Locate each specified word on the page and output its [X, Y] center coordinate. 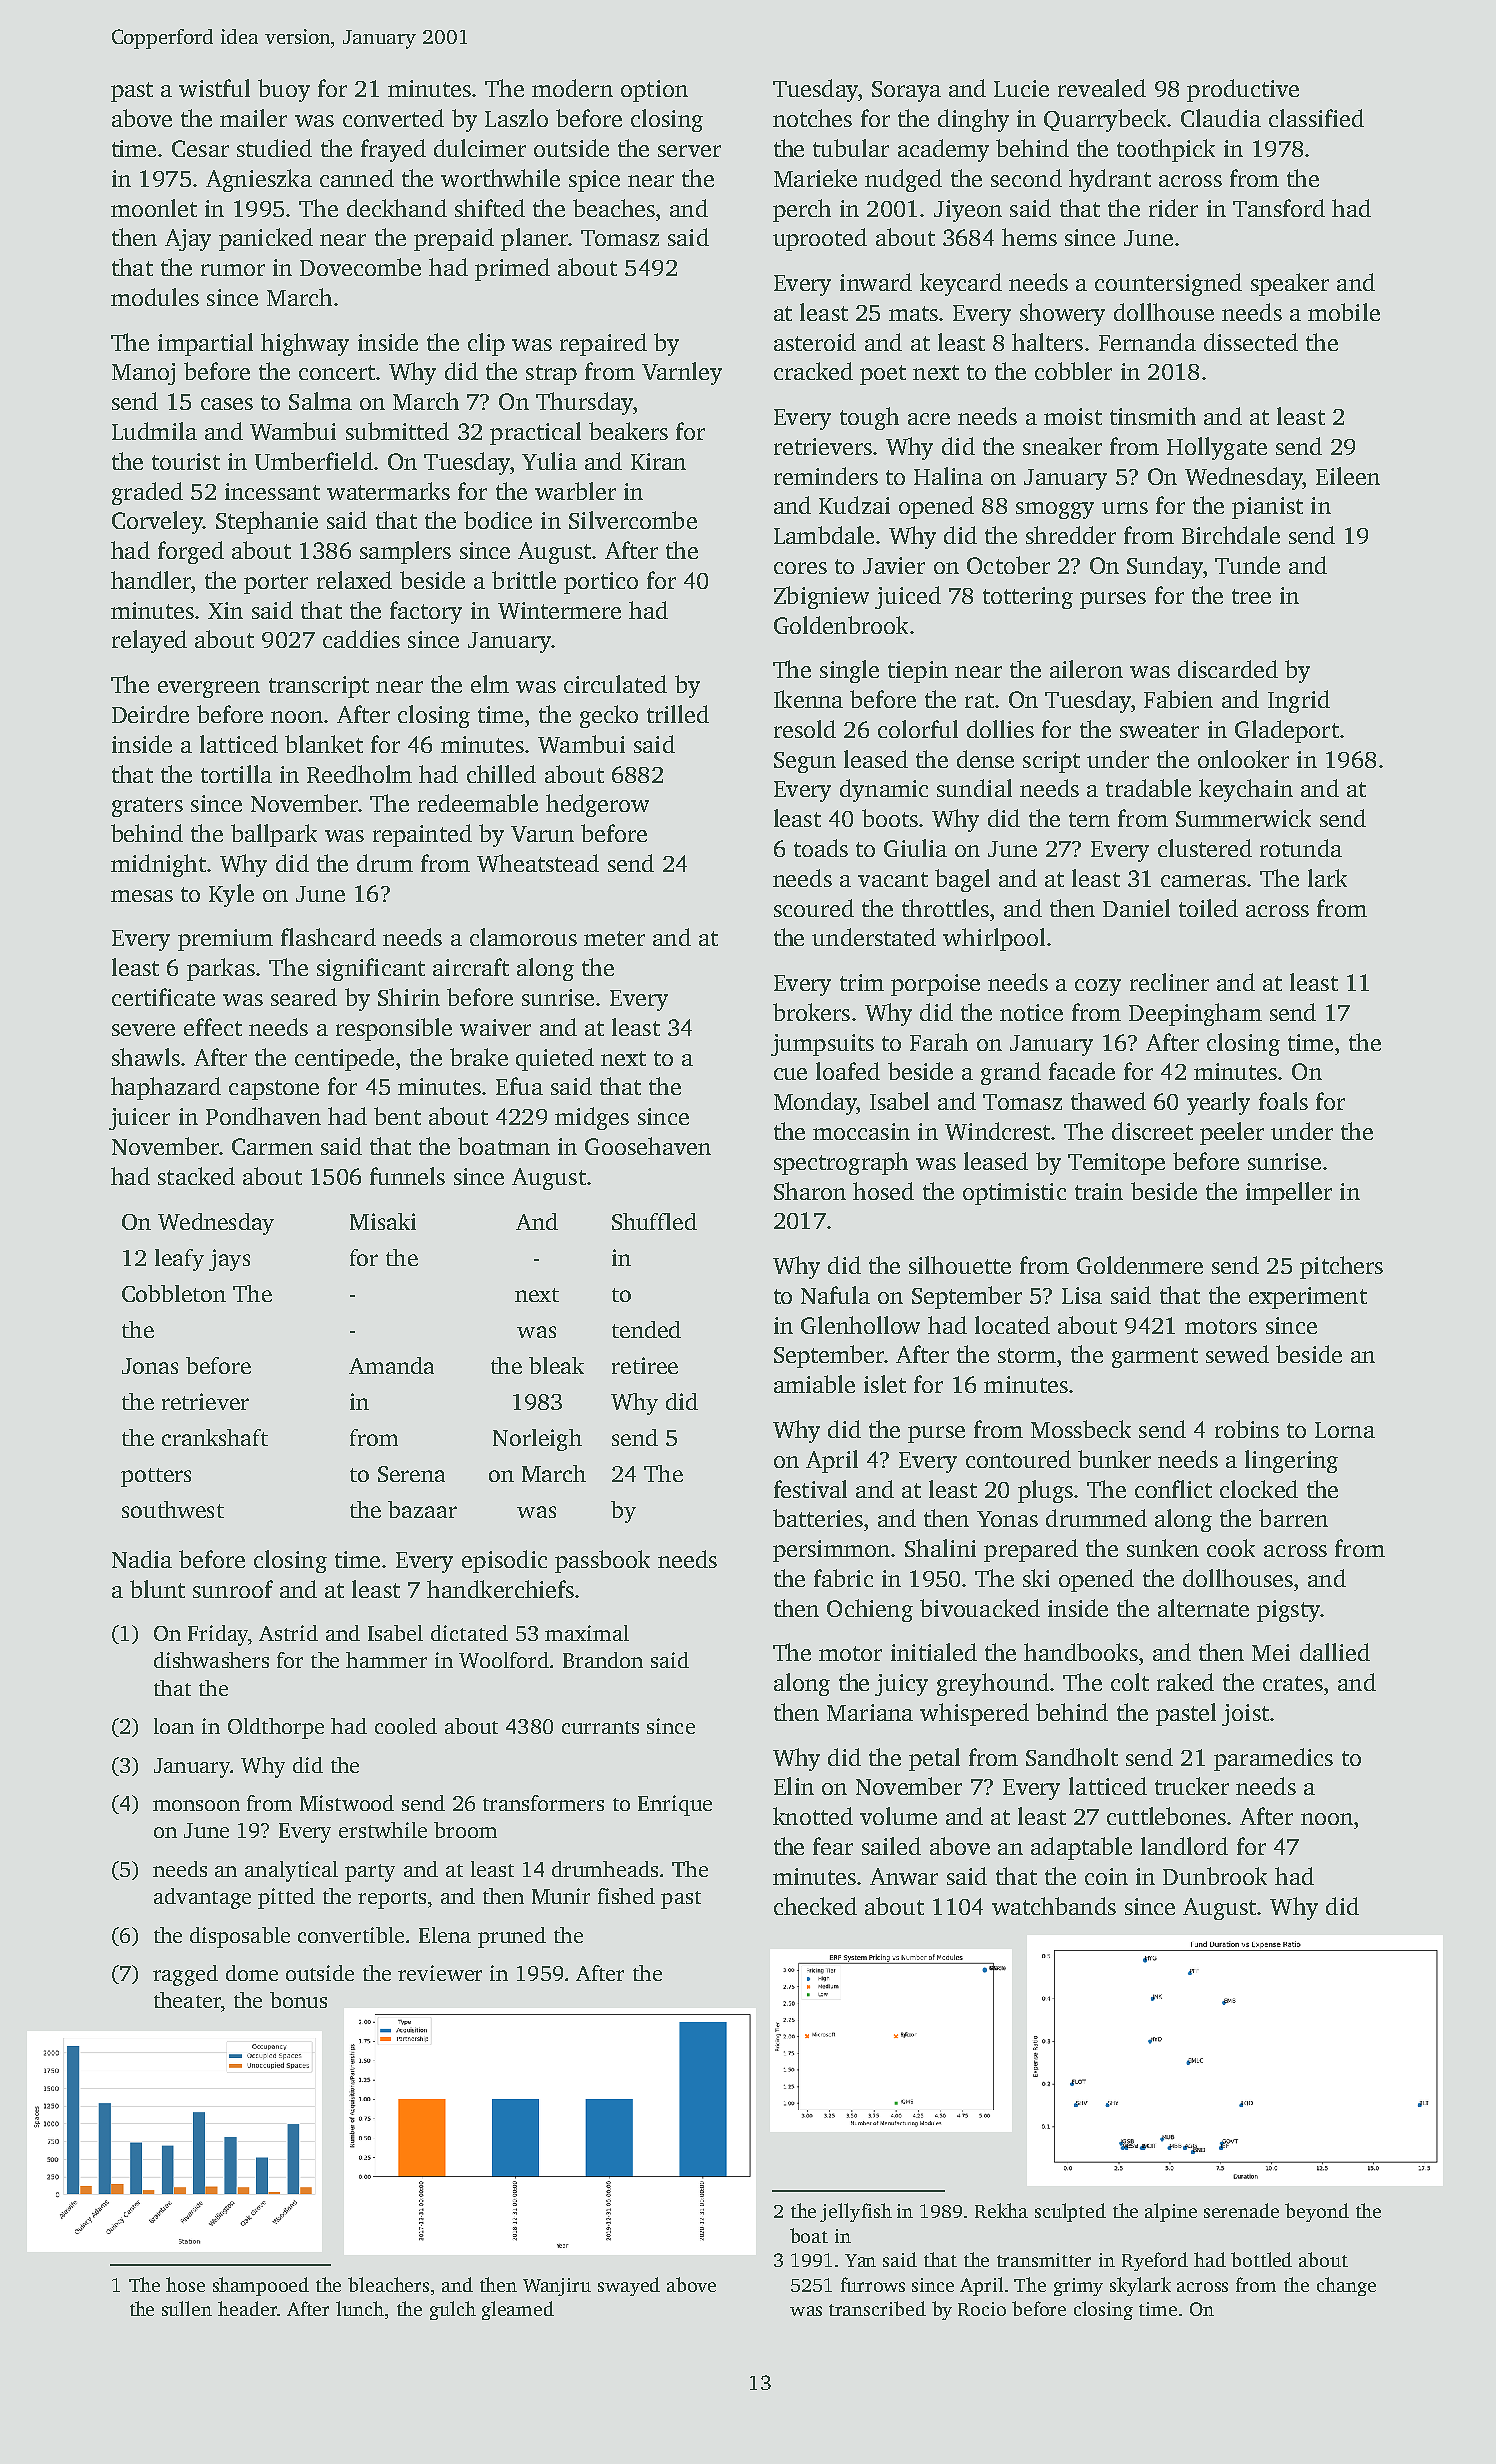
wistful [214, 88]
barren [1293, 1518]
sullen [187, 2308]
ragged [185, 1975]
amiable [814, 1384]
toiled [1208, 908]
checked [815, 1906]
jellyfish [856, 2212]
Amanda [391, 1365]
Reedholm [359, 774]
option [654, 91]
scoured [814, 908]
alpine [1171, 2212]
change [1346, 2286]
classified [1316, 118]
